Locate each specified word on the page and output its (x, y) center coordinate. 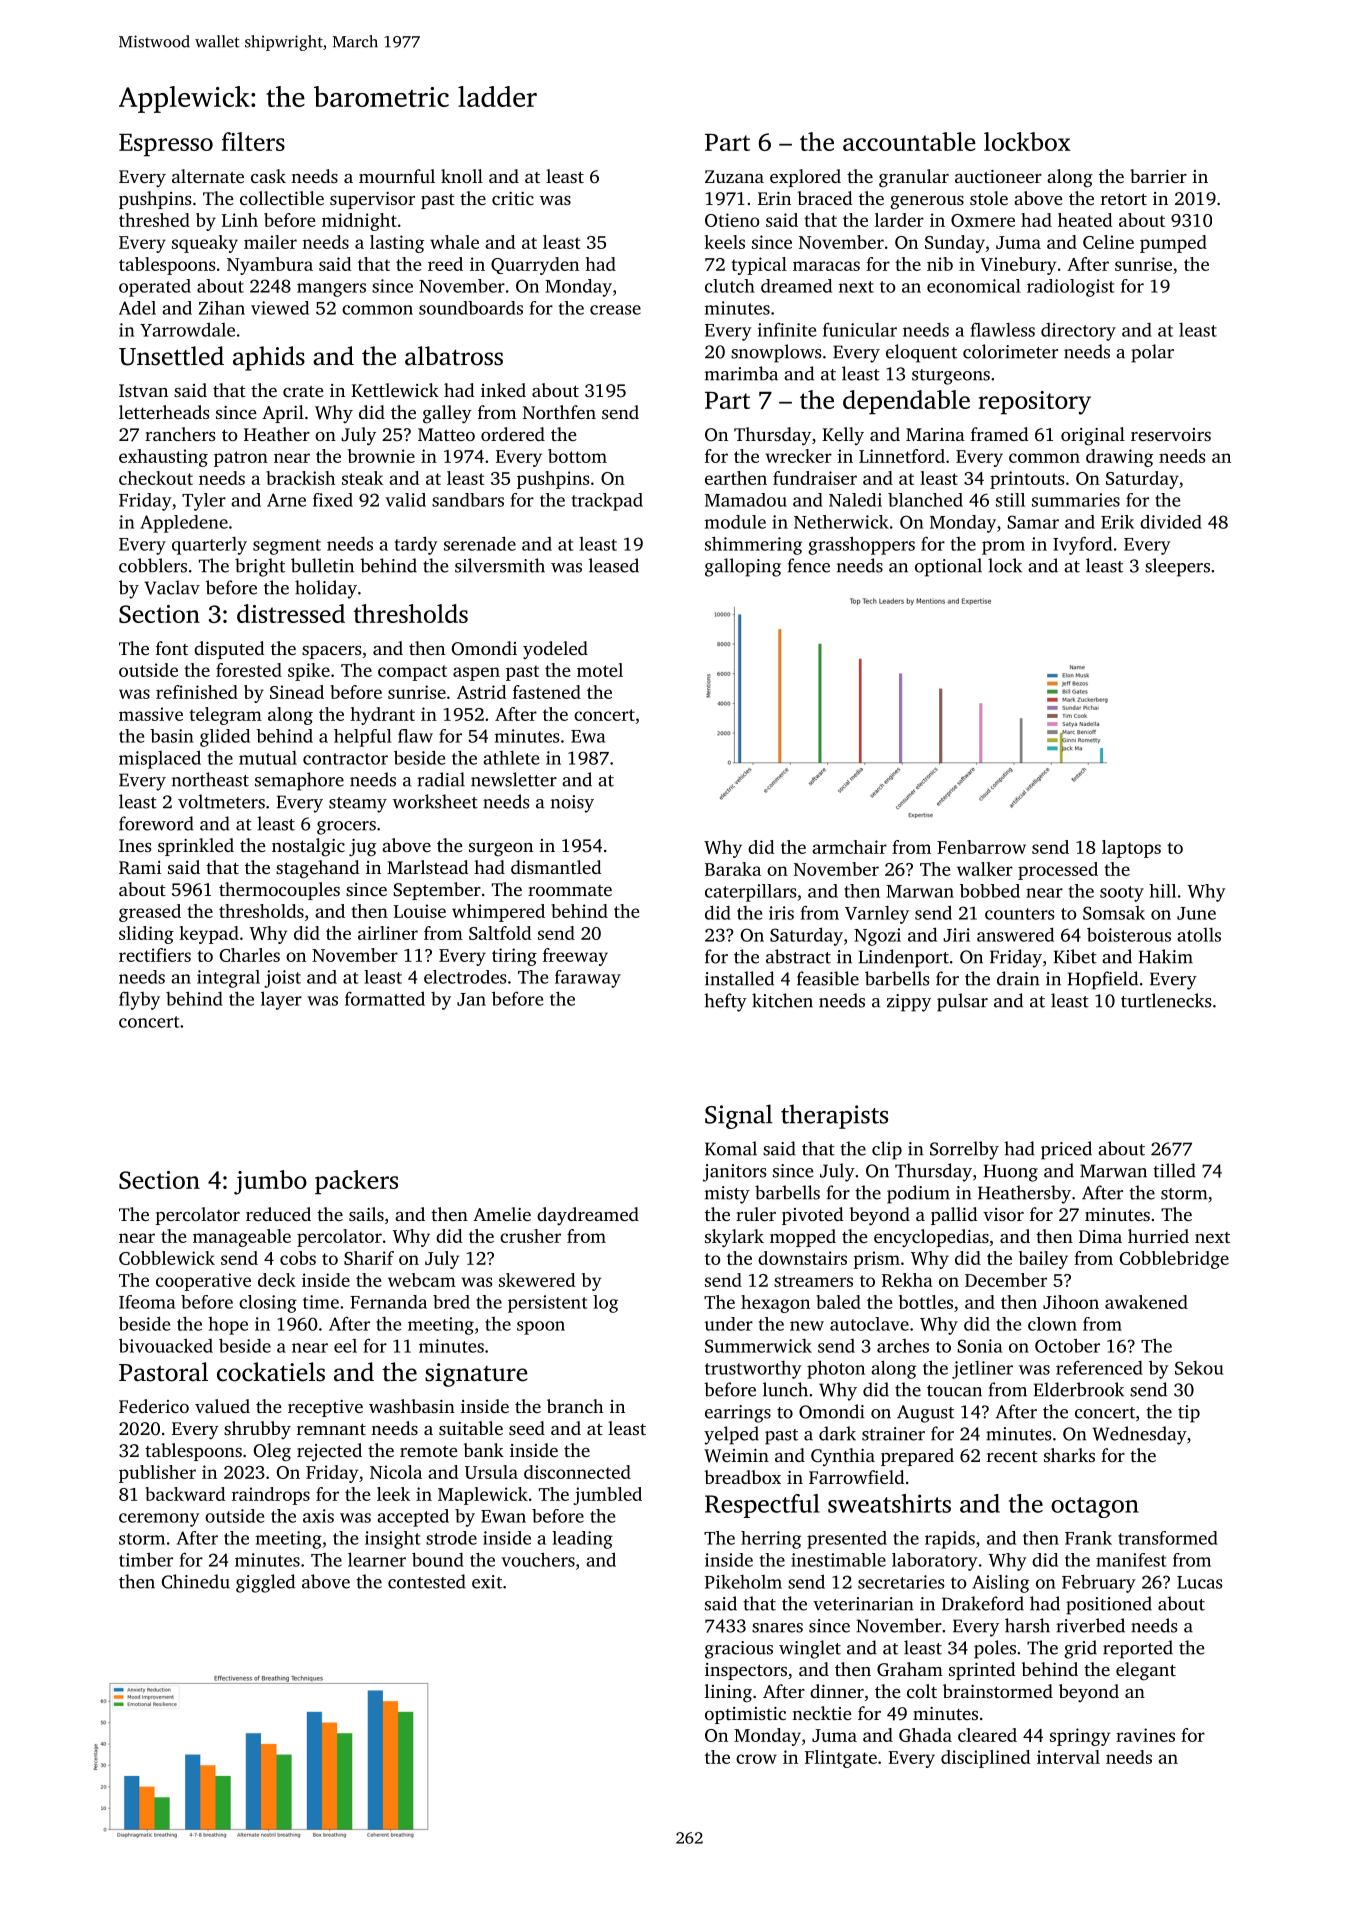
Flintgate (841, 1759)
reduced (278, 1214)
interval (1068, 1757)
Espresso (166, 145)
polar (1152, 353)
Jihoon (1071, 1302)
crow (756, 1759)
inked (503, 390)
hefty (725, 1002)
